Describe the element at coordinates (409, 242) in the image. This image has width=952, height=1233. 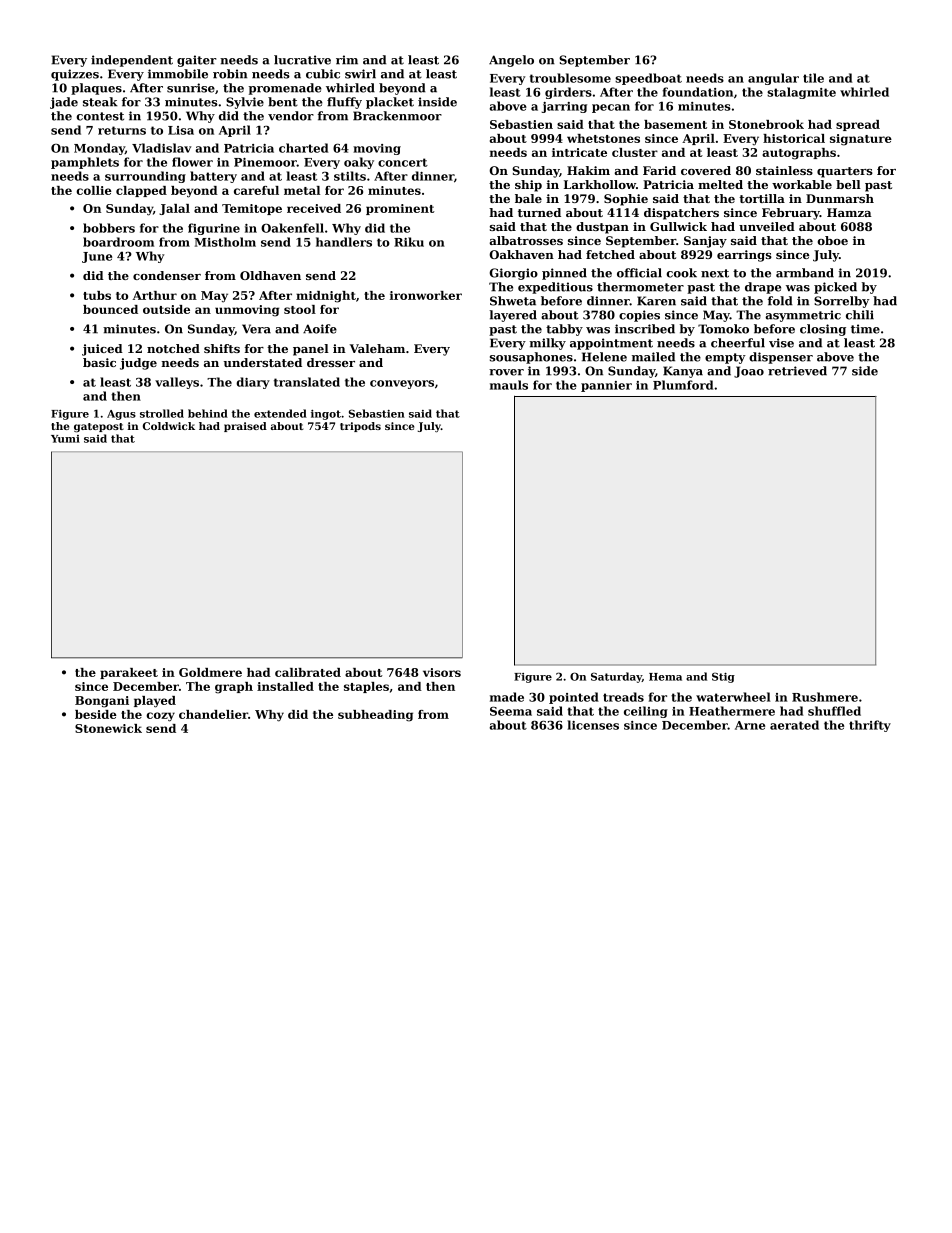
I see `Riku` at that location.
